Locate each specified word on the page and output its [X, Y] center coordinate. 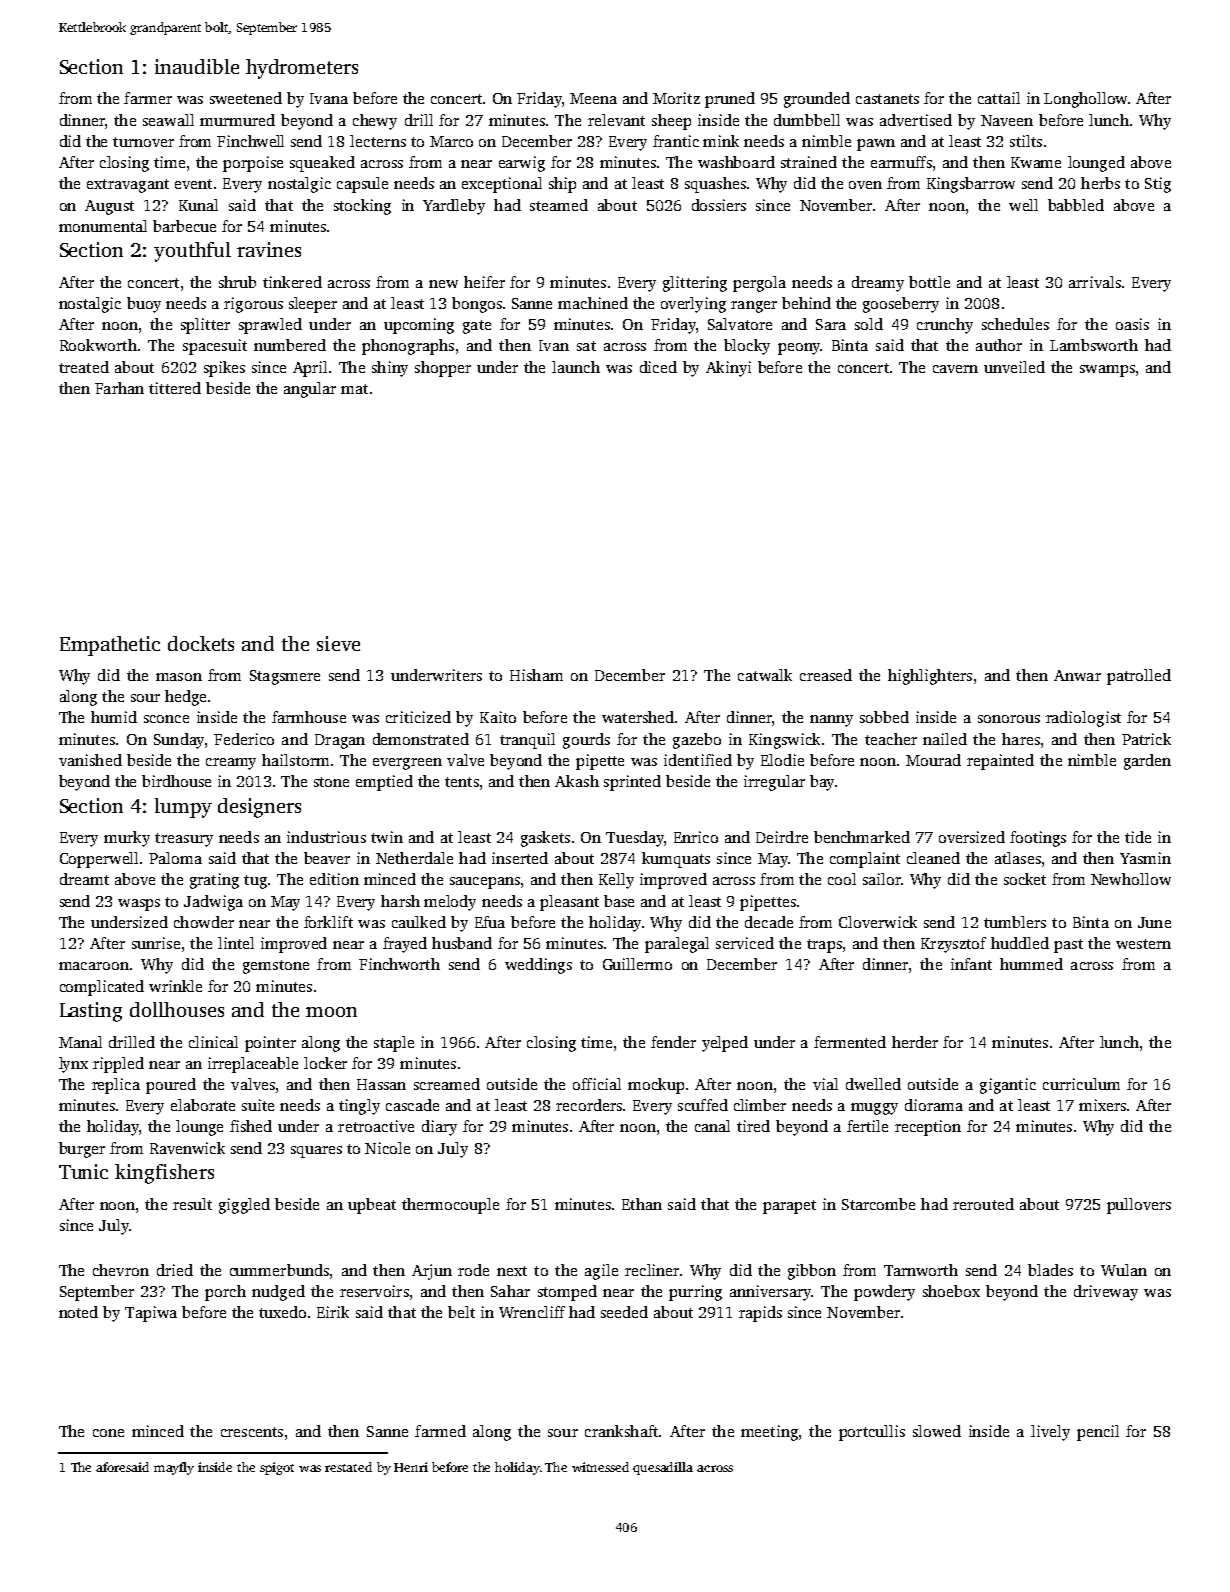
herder [915, 1042]
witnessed [600, 1467]
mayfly [174, 1468]
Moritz [676, 98]
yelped [725, 1044]
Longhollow [1085, 100]
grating [214, 881]
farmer [148, 98]
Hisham [536, 675]
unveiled [1014, 367]
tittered [175, 388]
